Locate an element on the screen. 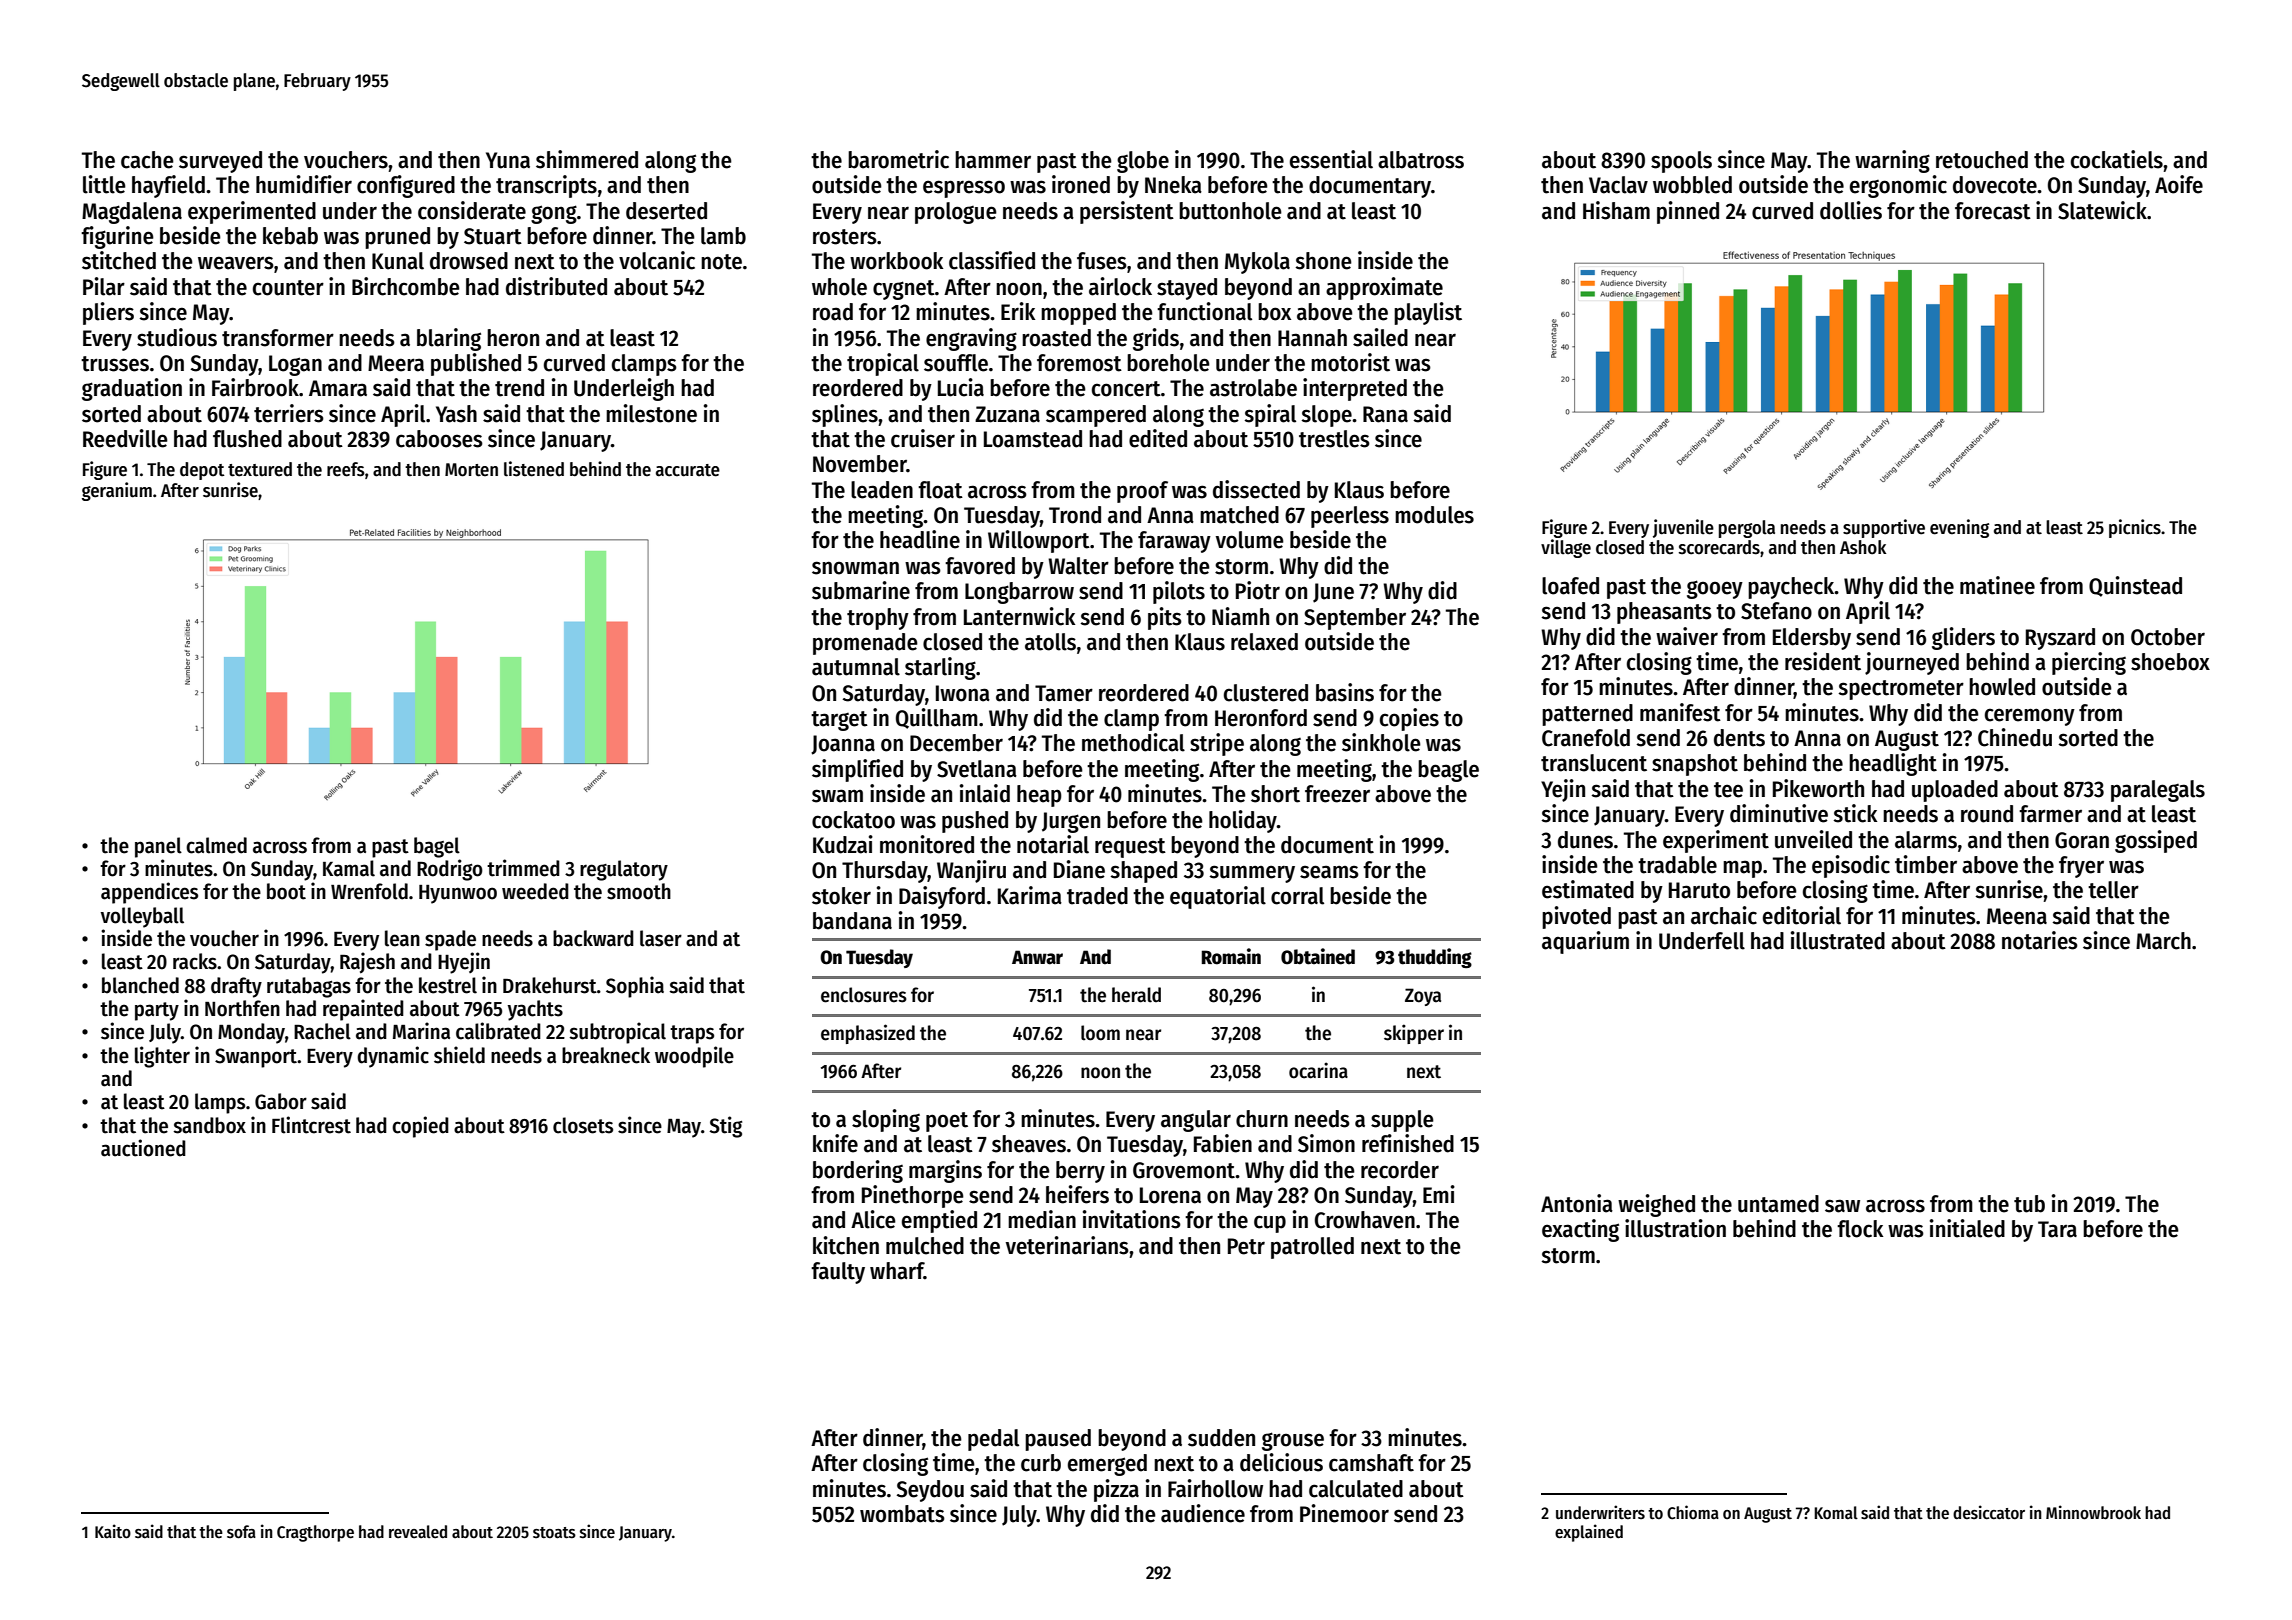 The height and width of the screenshot is (1620, 2292). illustration is located at coordinates (1675, 1228).
